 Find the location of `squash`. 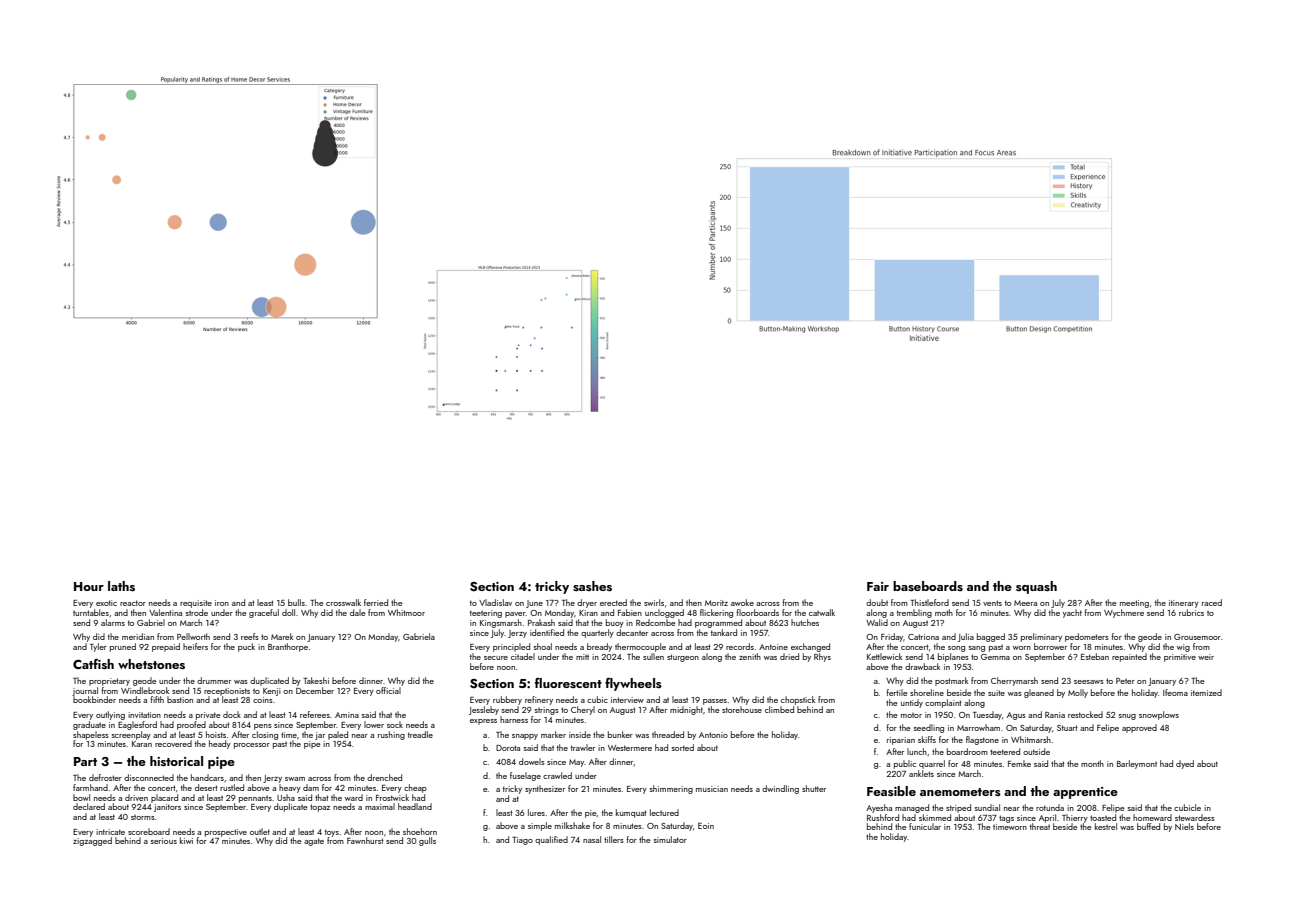

squash is located at coordinates (1036, 587).
